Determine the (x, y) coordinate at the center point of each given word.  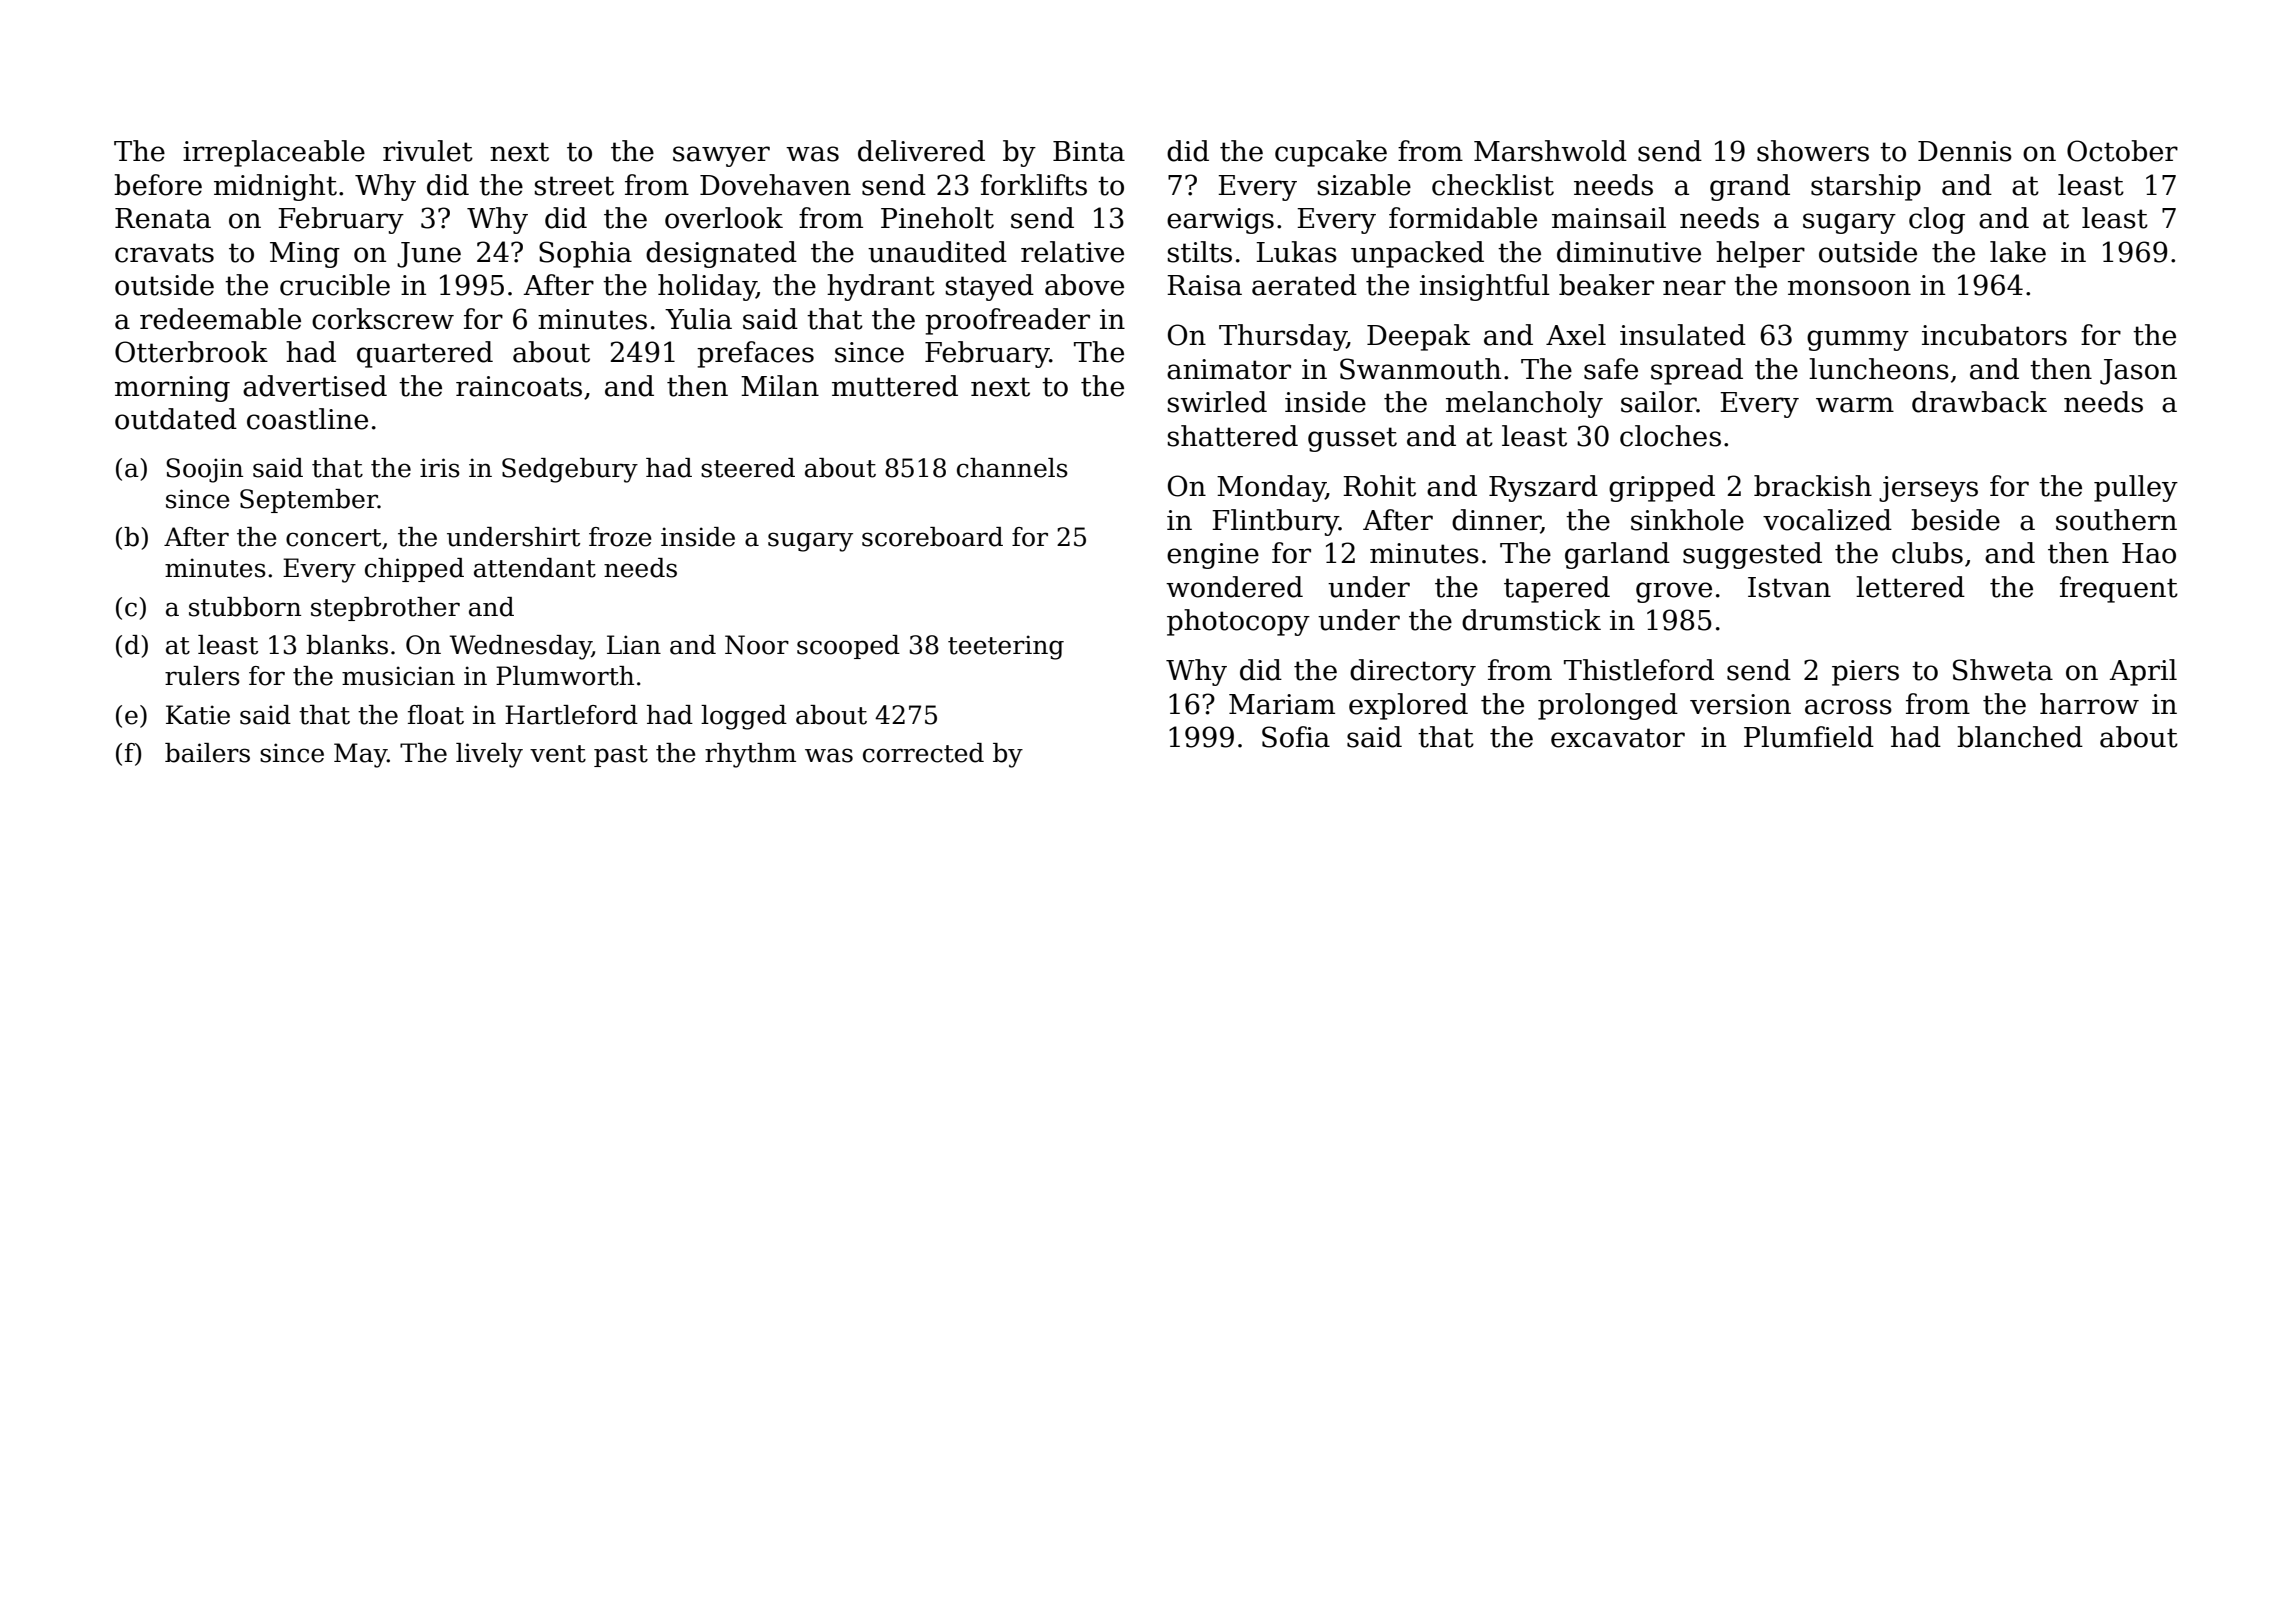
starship (1866, 187)
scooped (848, 647)
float (436, 715)
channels (1012, 468)
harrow (2089, 704)
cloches (1670, 436)
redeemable (220, 319)
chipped (414, 570)
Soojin (204, 470)
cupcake (1331, 153)
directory (1413, 672)
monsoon (1849, 288)
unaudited (937, 252)
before (158, 185)
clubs (1927, 553)
